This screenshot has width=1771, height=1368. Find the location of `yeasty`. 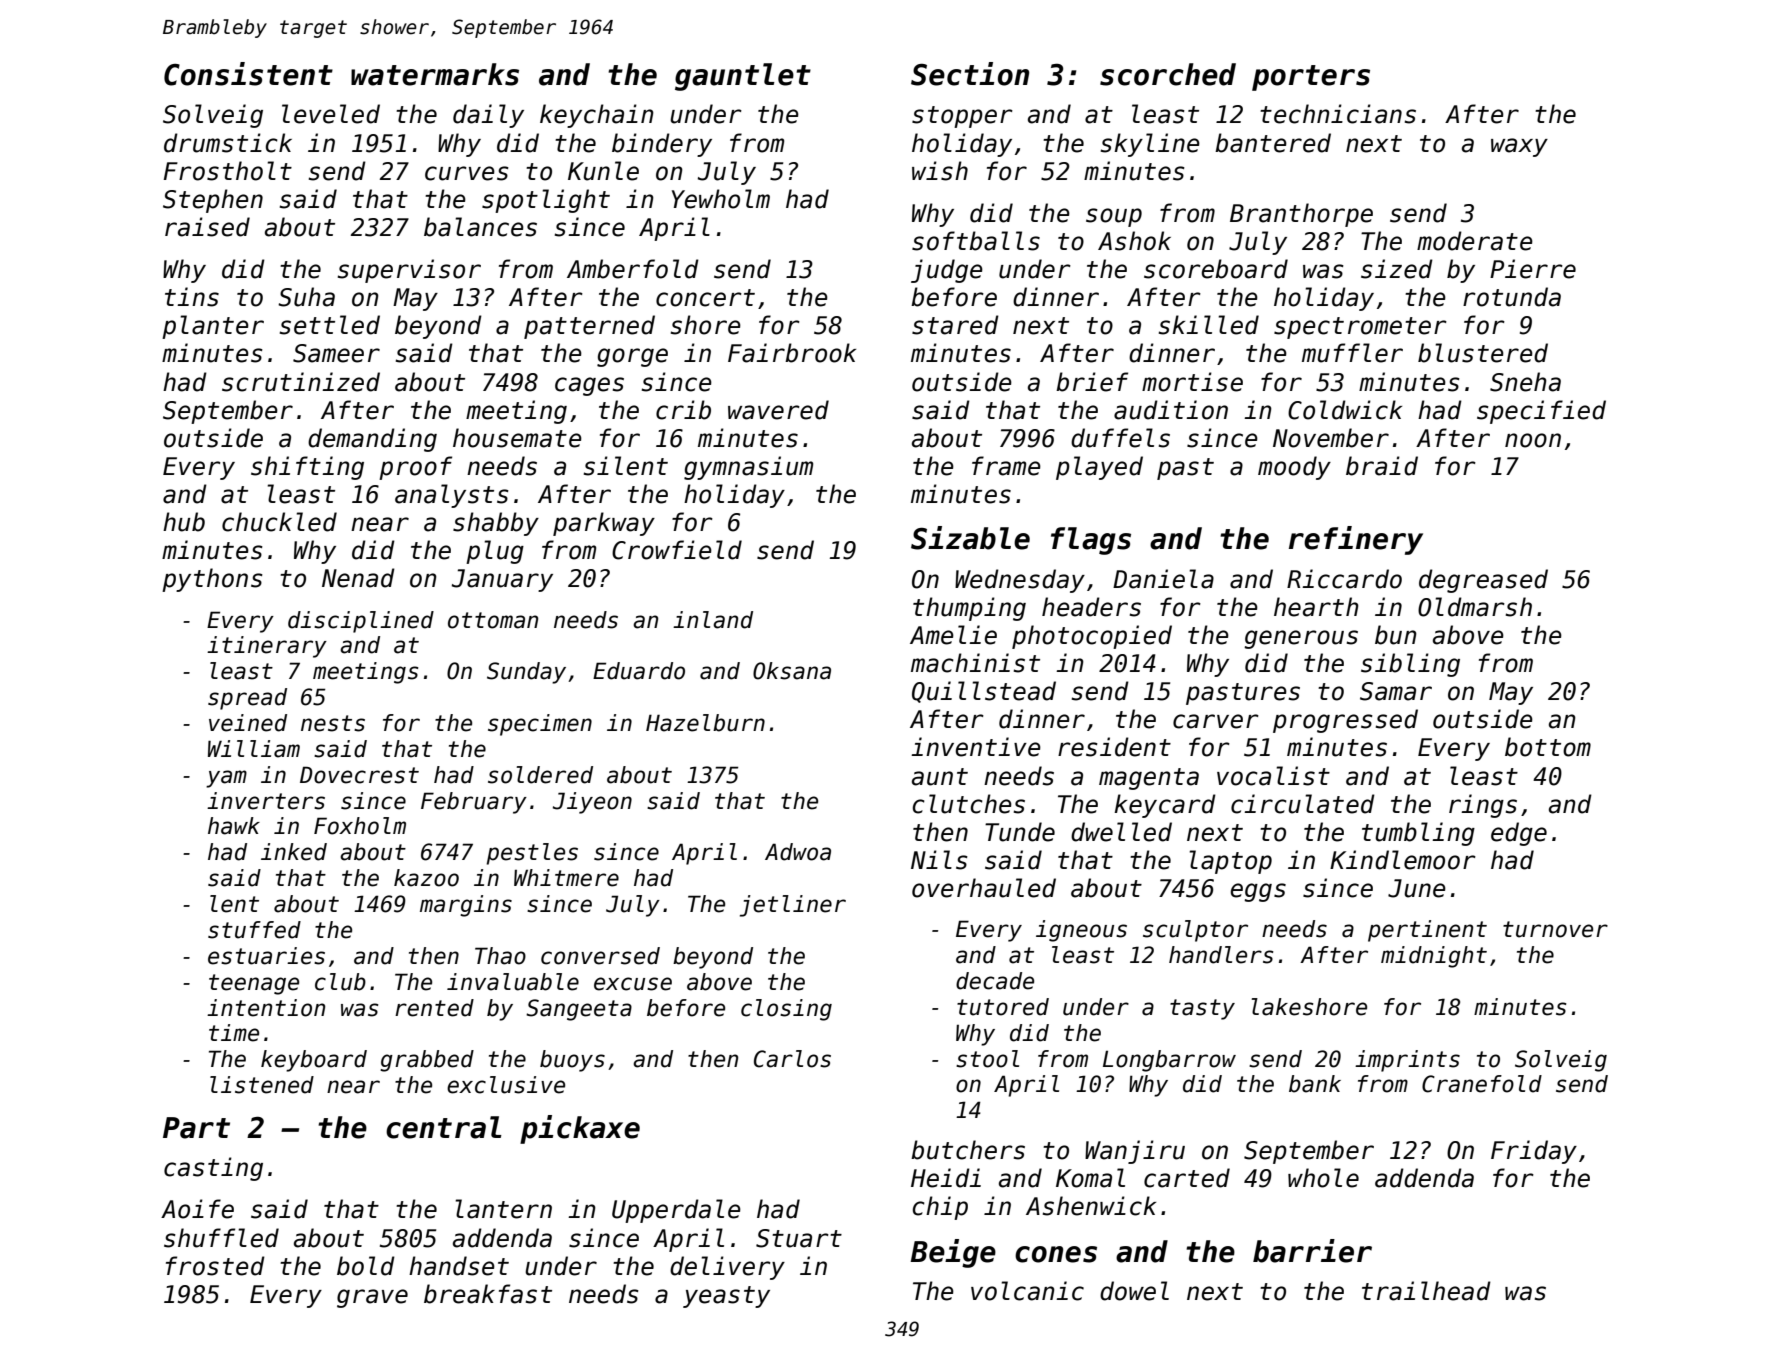

yeasty is located at coordinates (726, 1297).
